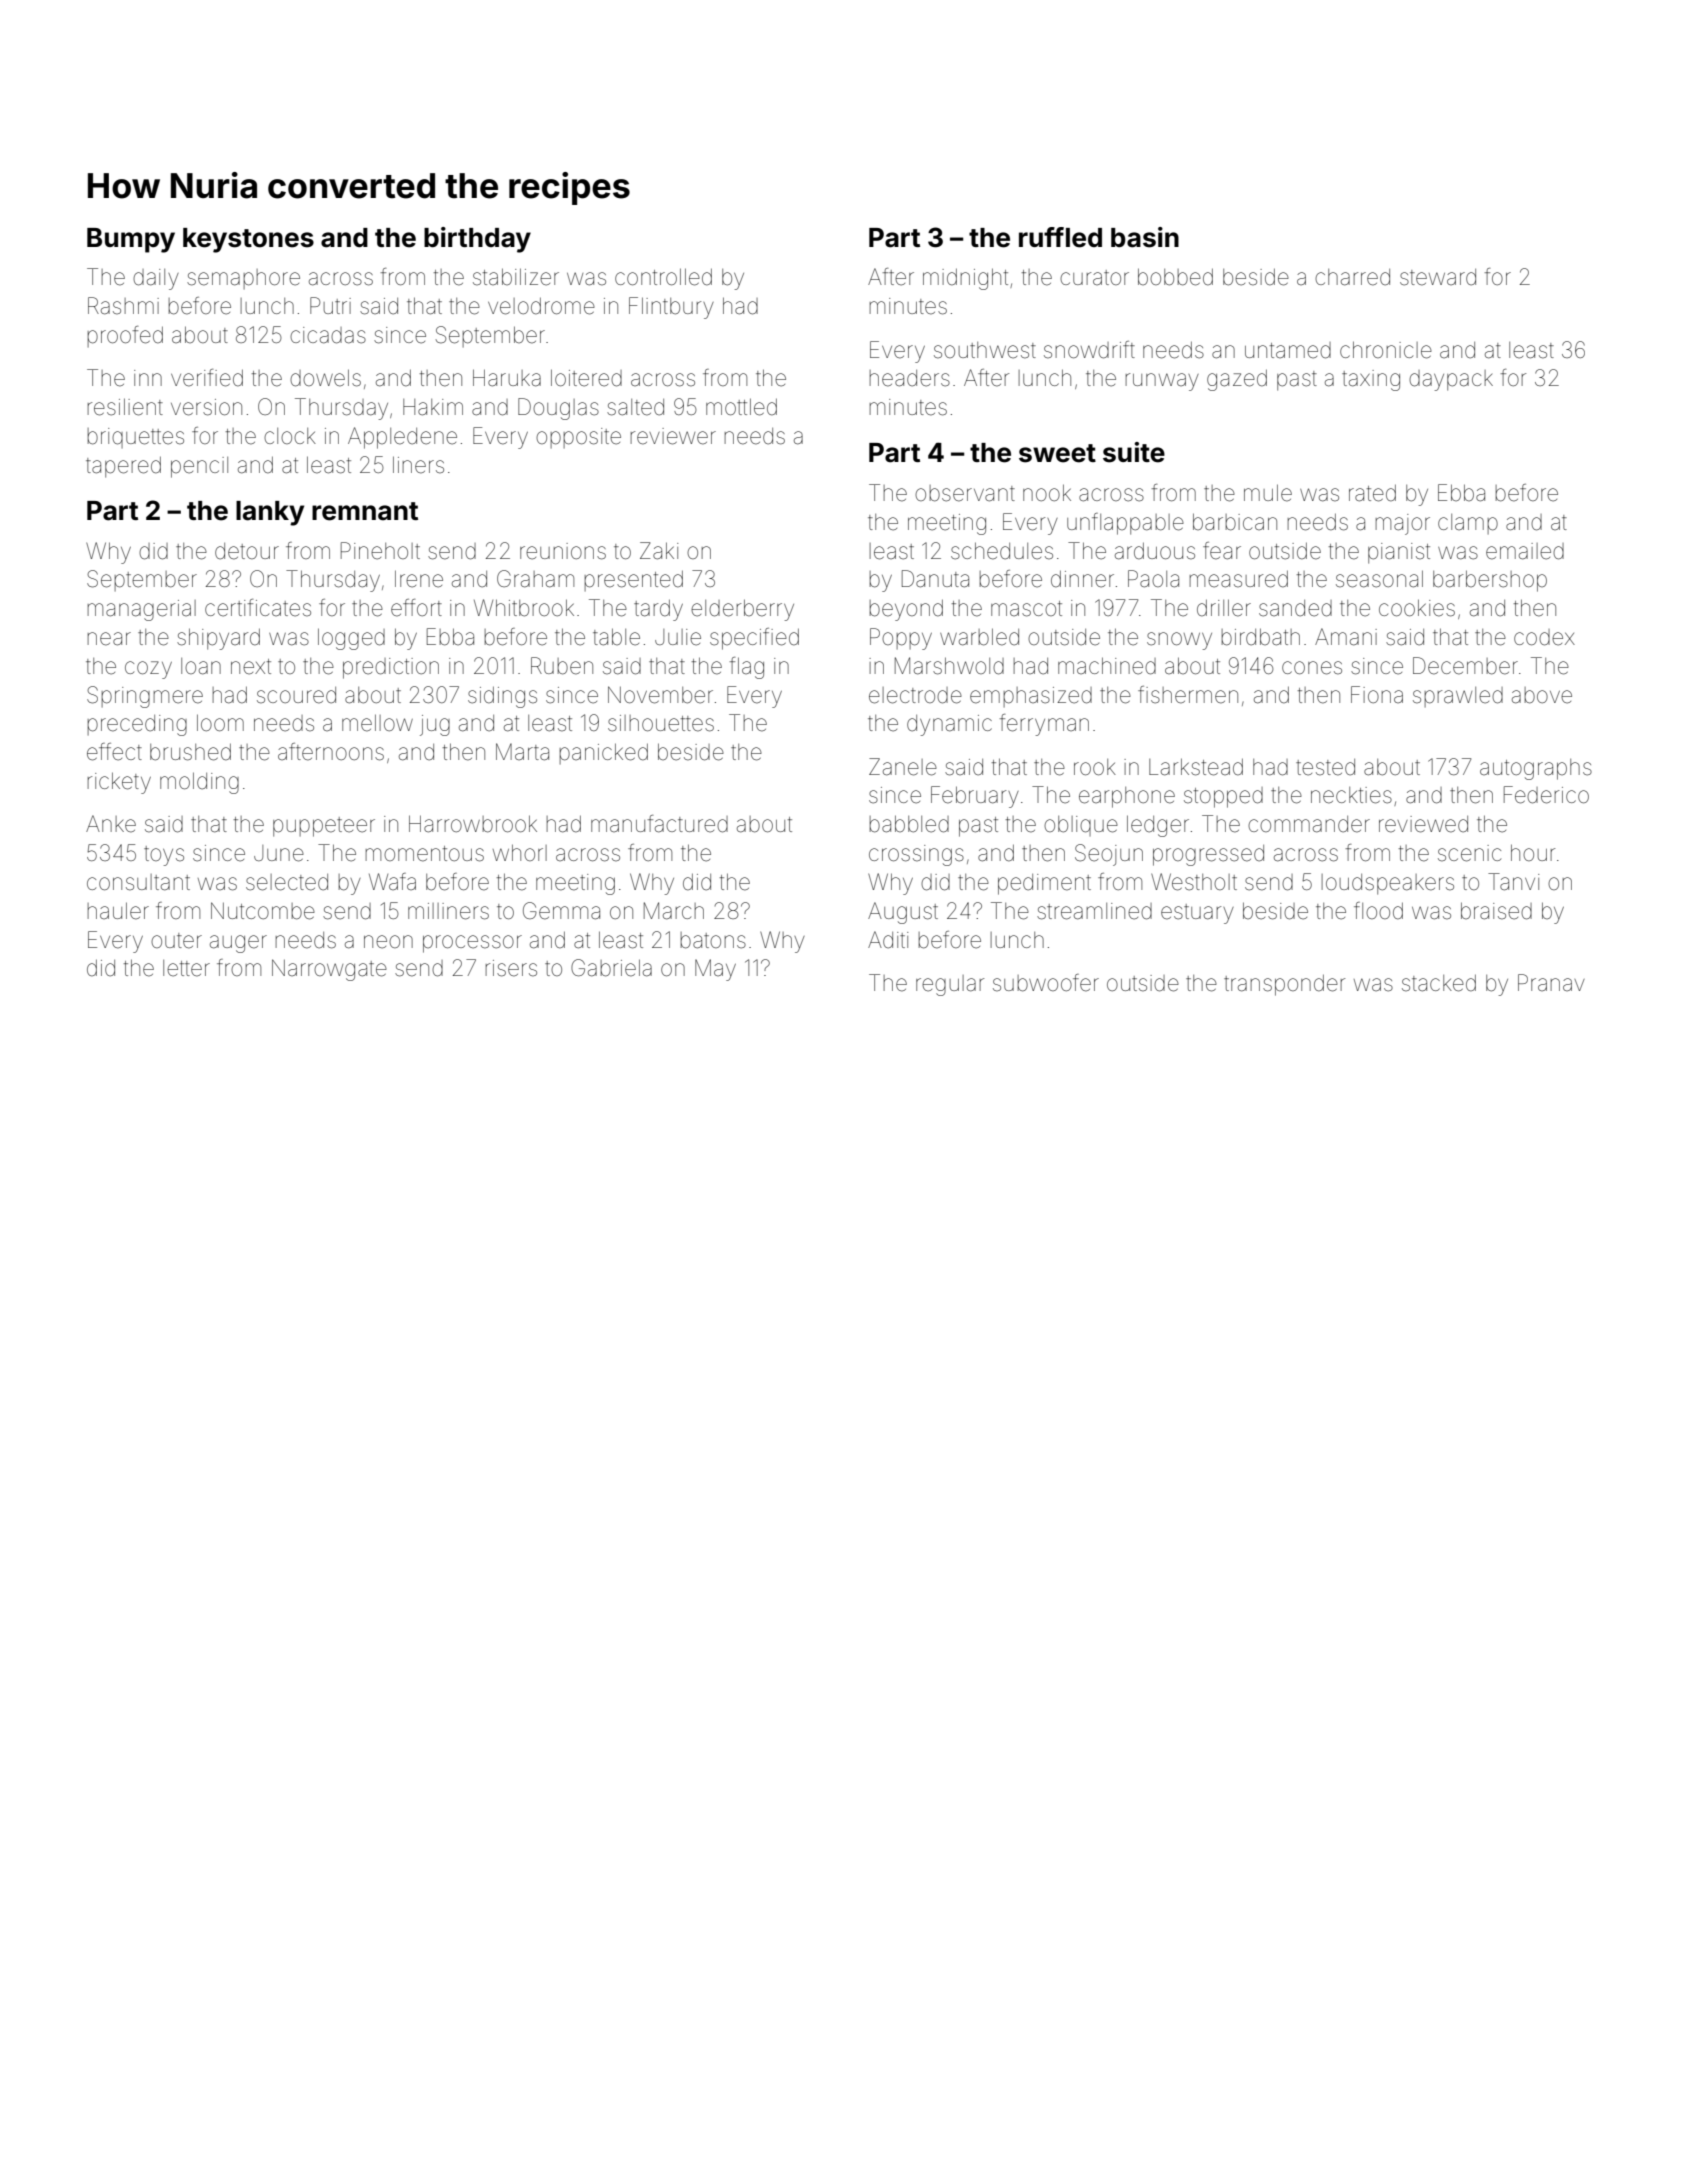 The image size is (1683, 2178). What do you see at coordinates (248, 240) in the screenshot?
I see `keystones` at bounding box center [248, 240].
